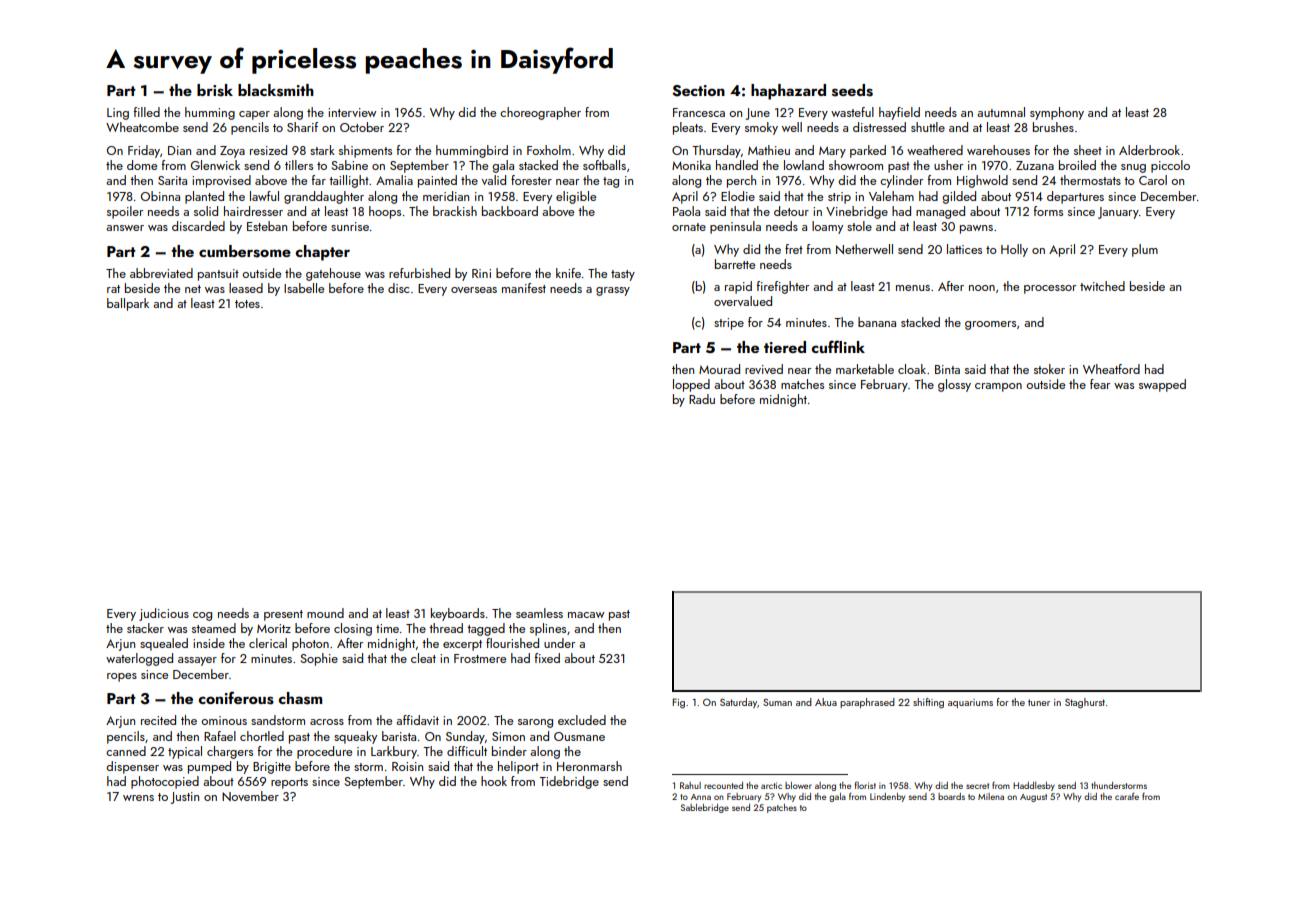 The width and height of the page is (1308, 924). What do you see at coordinates (250, 796) in the page?
I see `November` at bounding box center [250, 796].
